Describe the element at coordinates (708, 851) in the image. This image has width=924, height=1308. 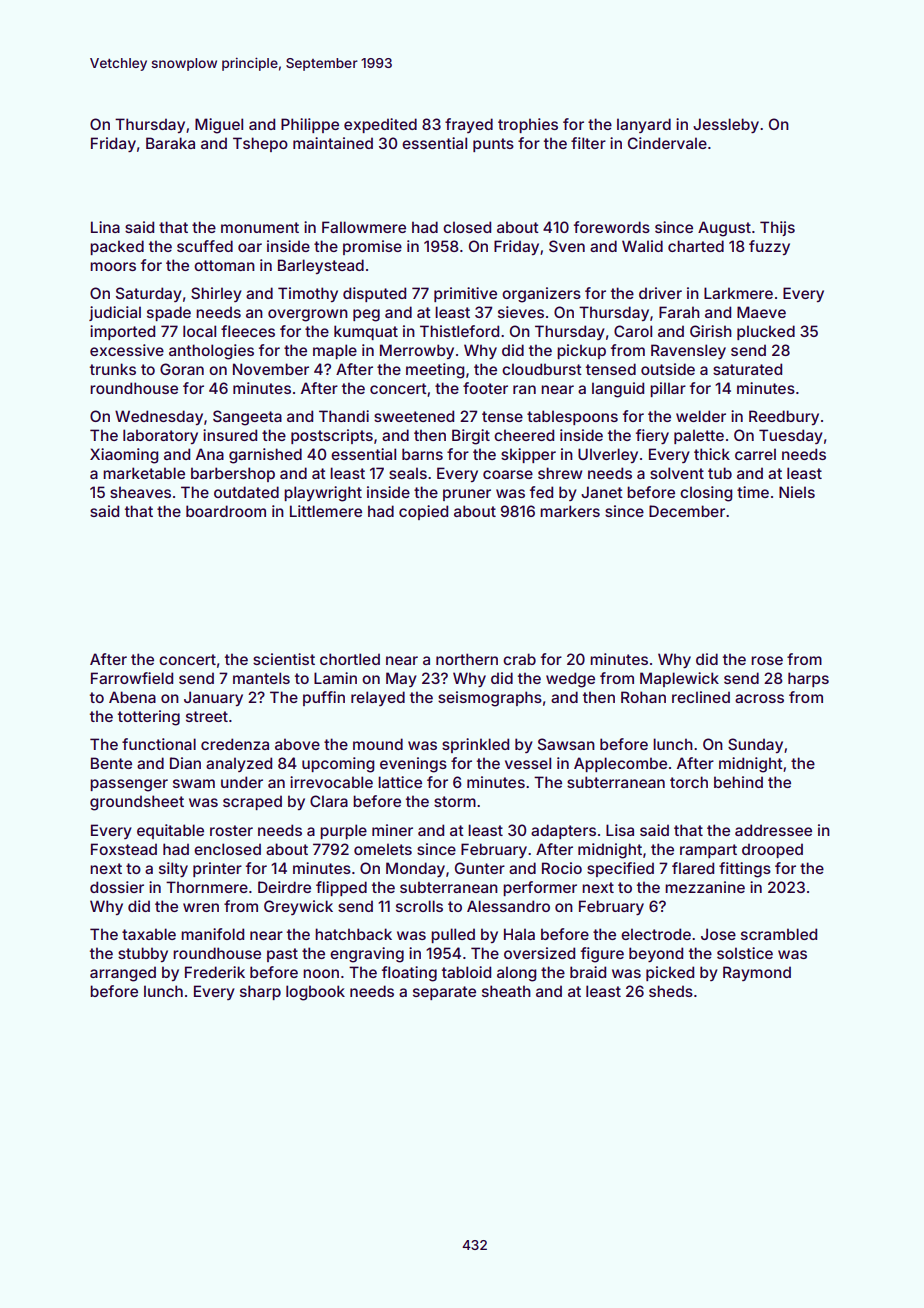
I see `rampart` at that location.
